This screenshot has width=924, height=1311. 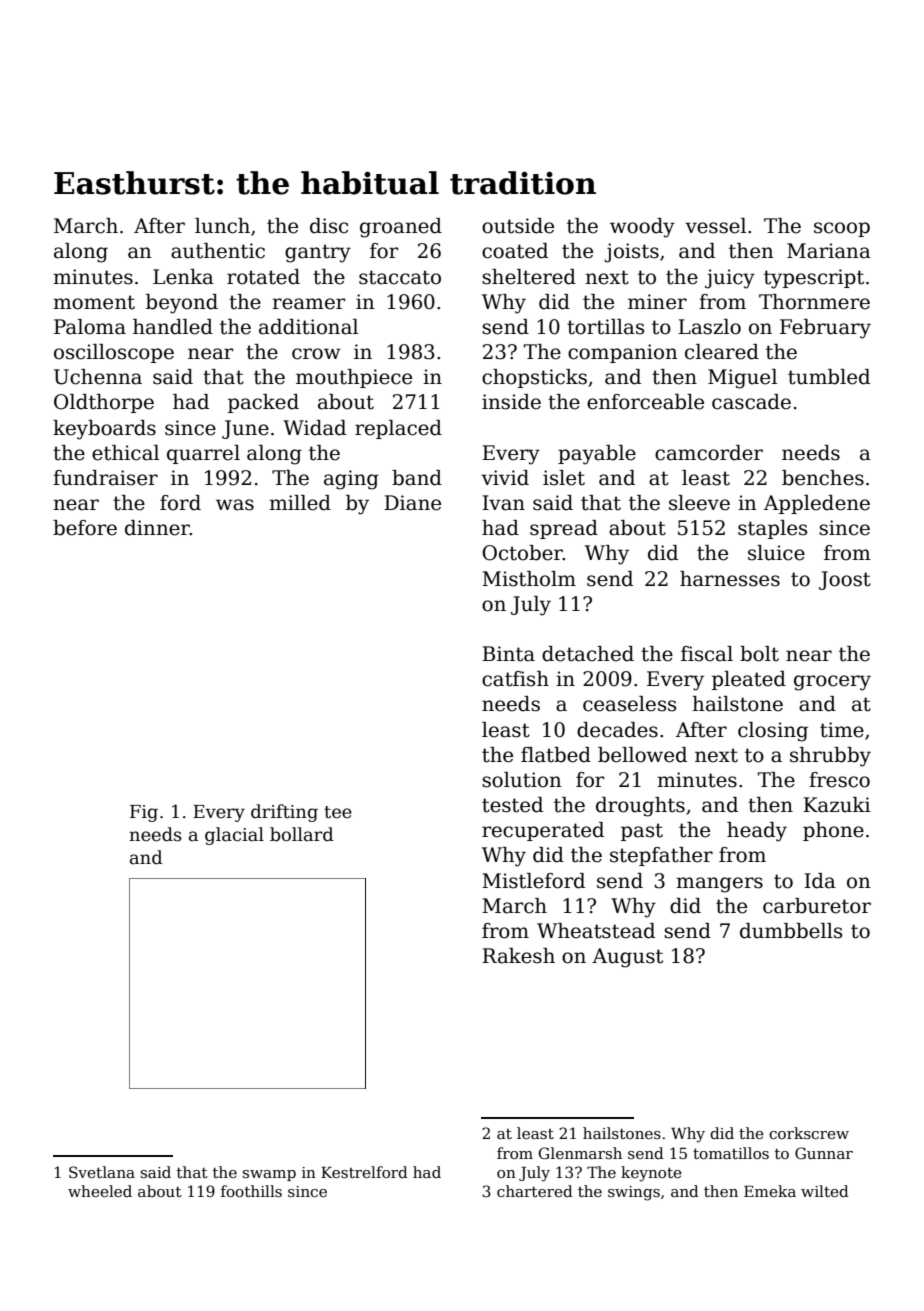 What do you see at coordinates (830, 757) in the screenshot?
I see `shrubby` at bounding box center [830, 757].
